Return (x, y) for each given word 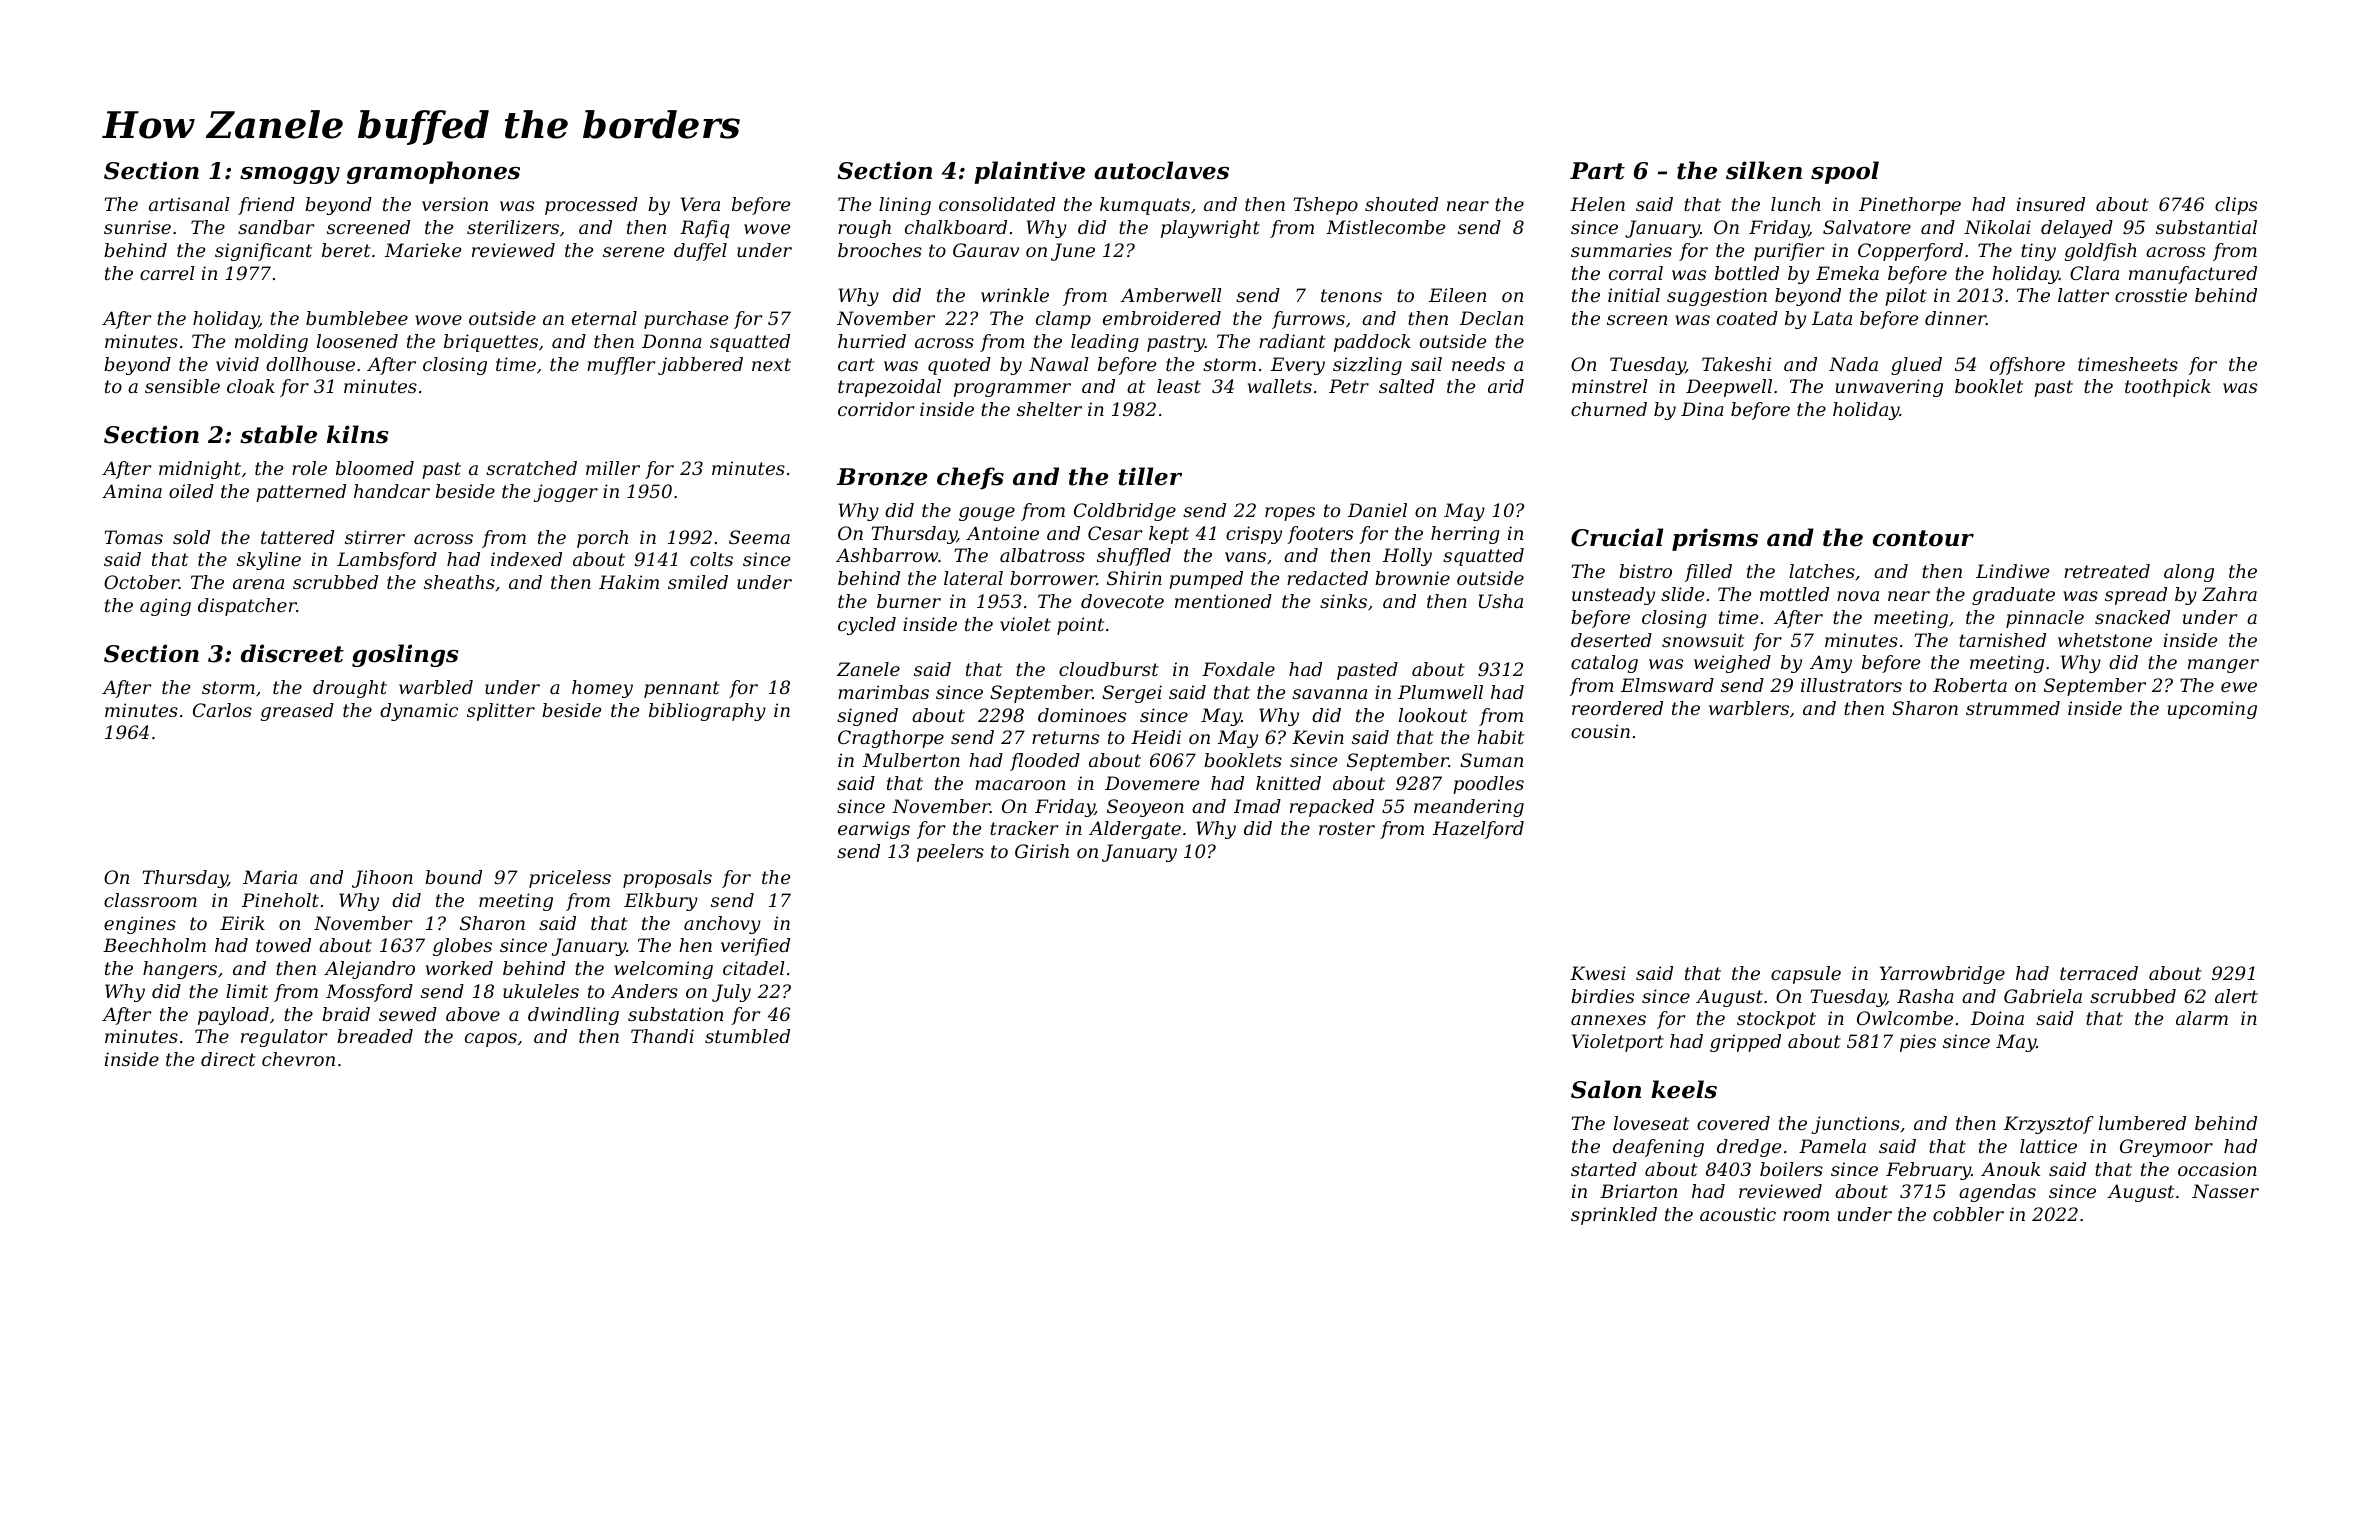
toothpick (2168, 388)
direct (228, 1059)
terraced (2099, 973)
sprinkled (1614, 1216)
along (2189, 573)
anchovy (722, 925)
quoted (959, 366)
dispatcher (247, 607)
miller (613, 468)
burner (909, 601)
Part (1597, 171)
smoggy (290, 175)
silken (1764, 170)
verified (755, 947)
